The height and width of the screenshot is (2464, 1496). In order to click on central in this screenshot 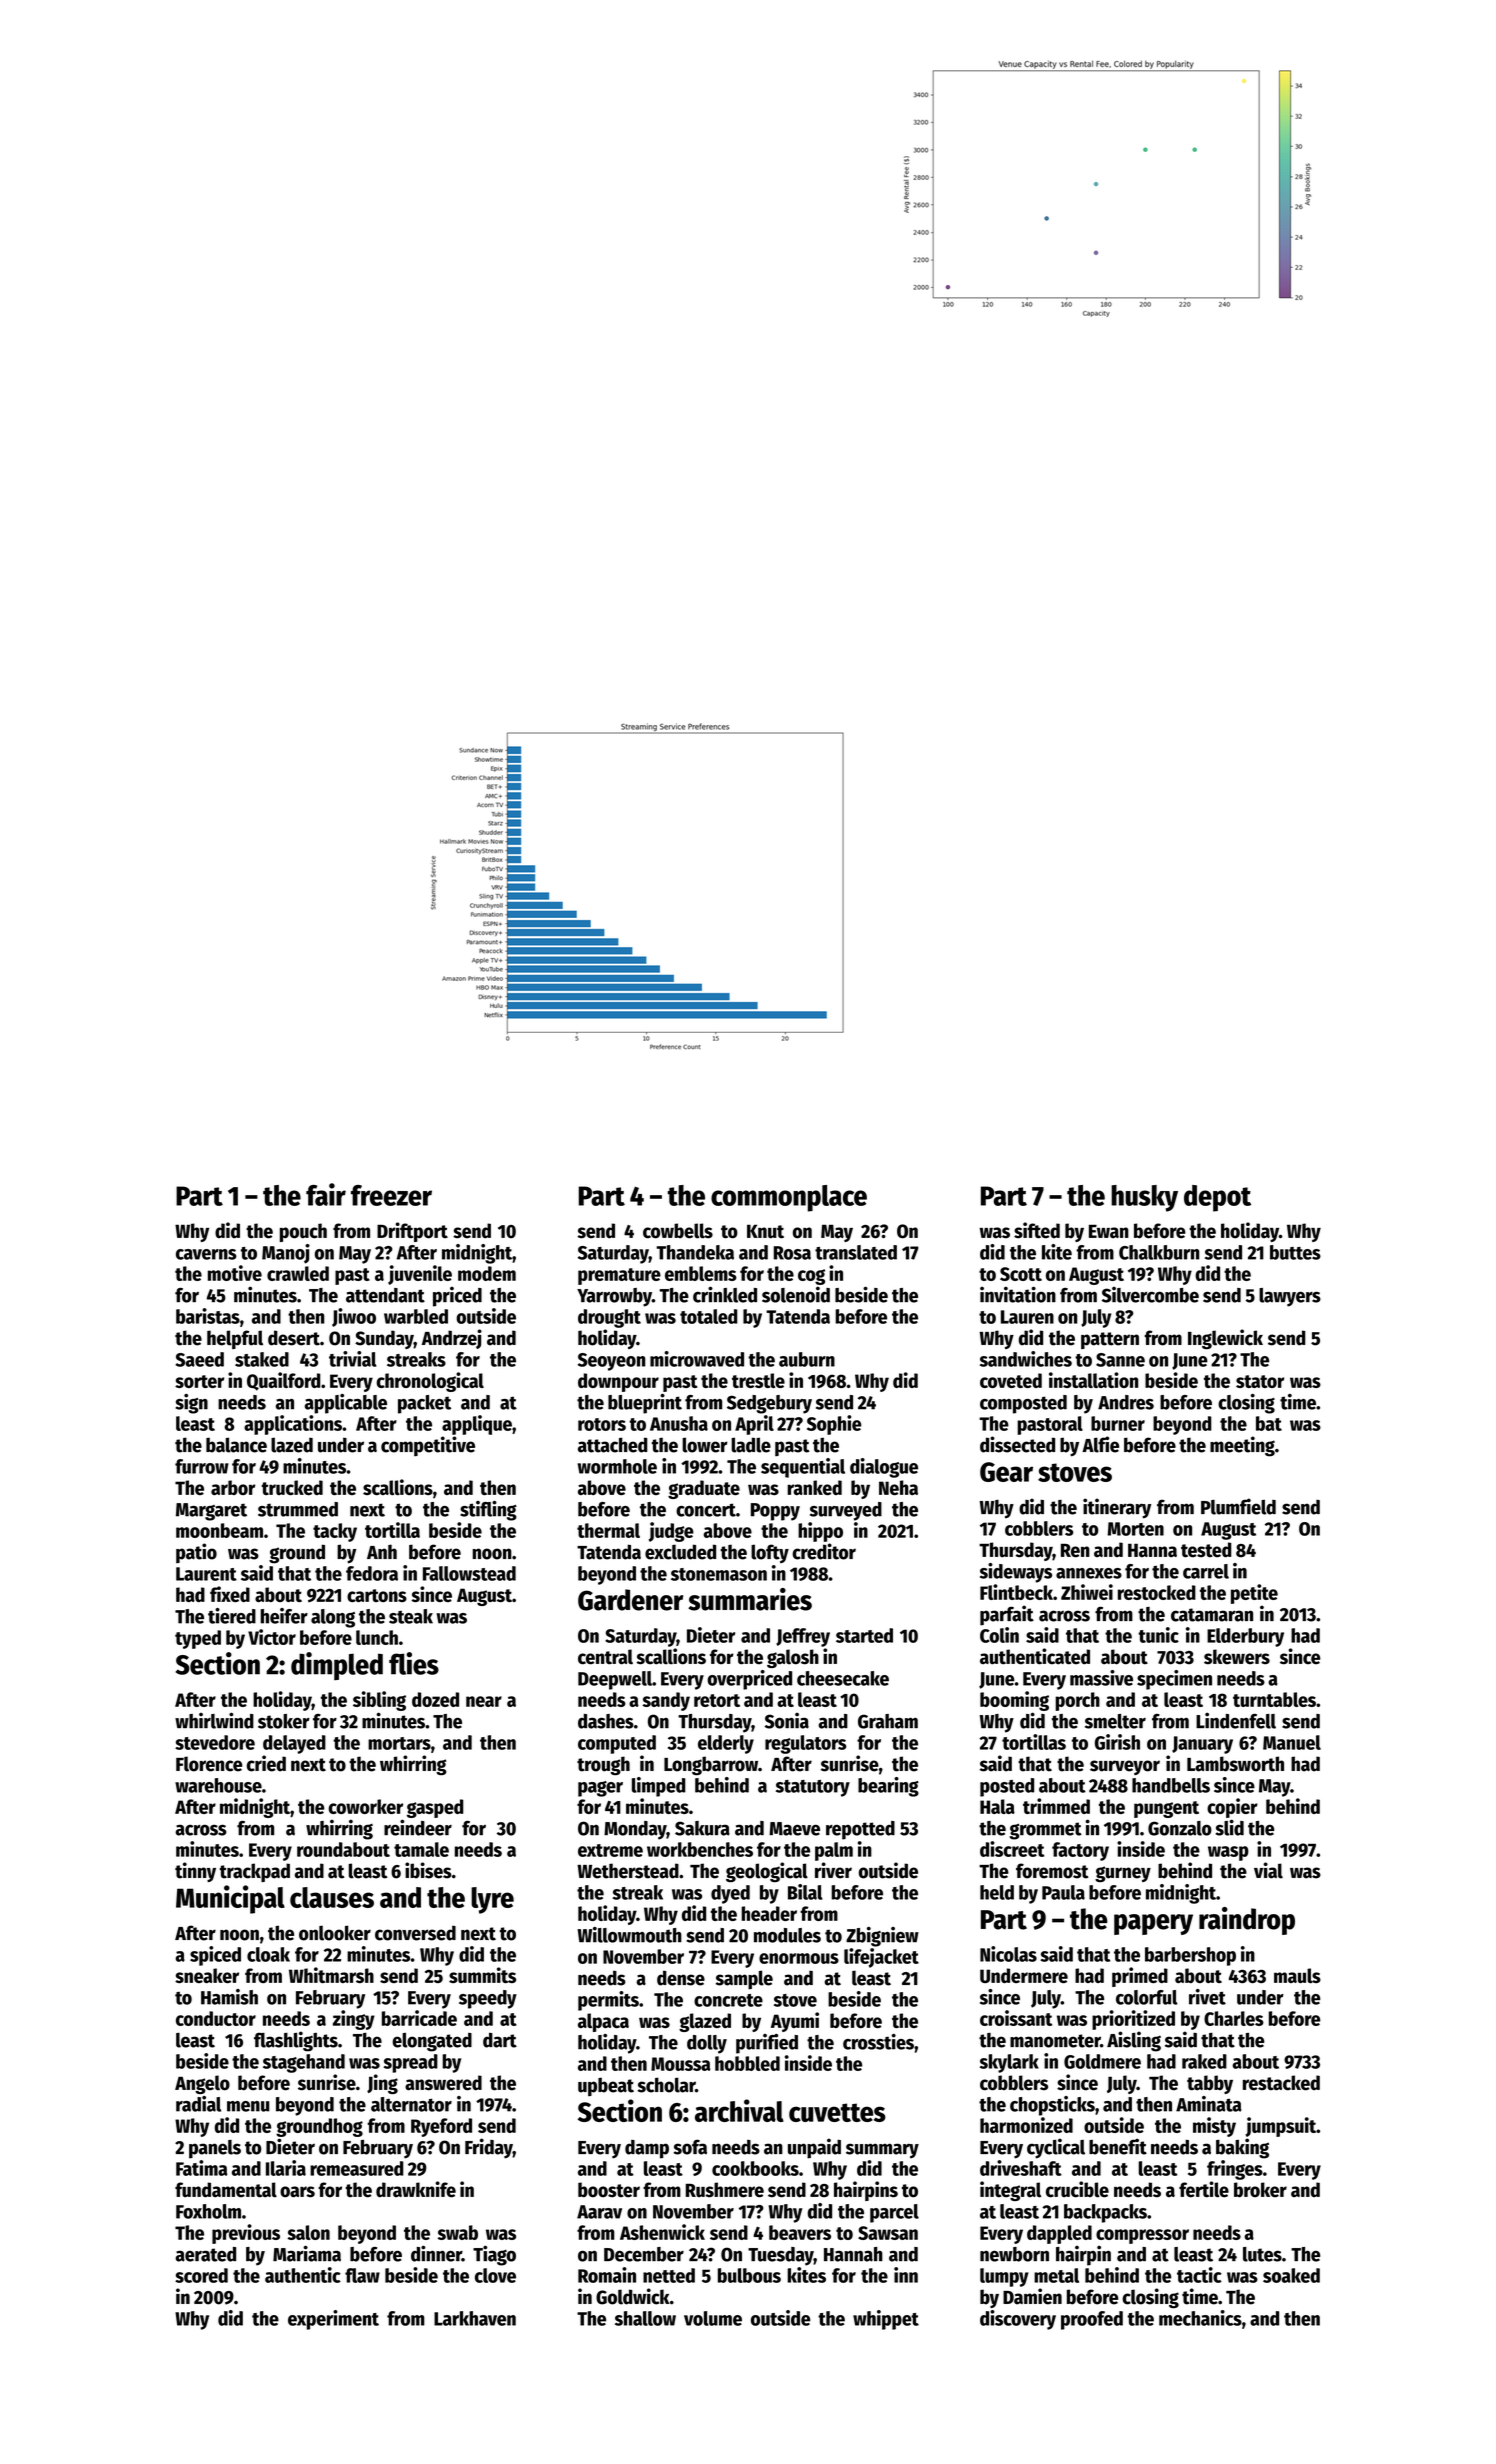, I will do `click(605, 1657)`.
